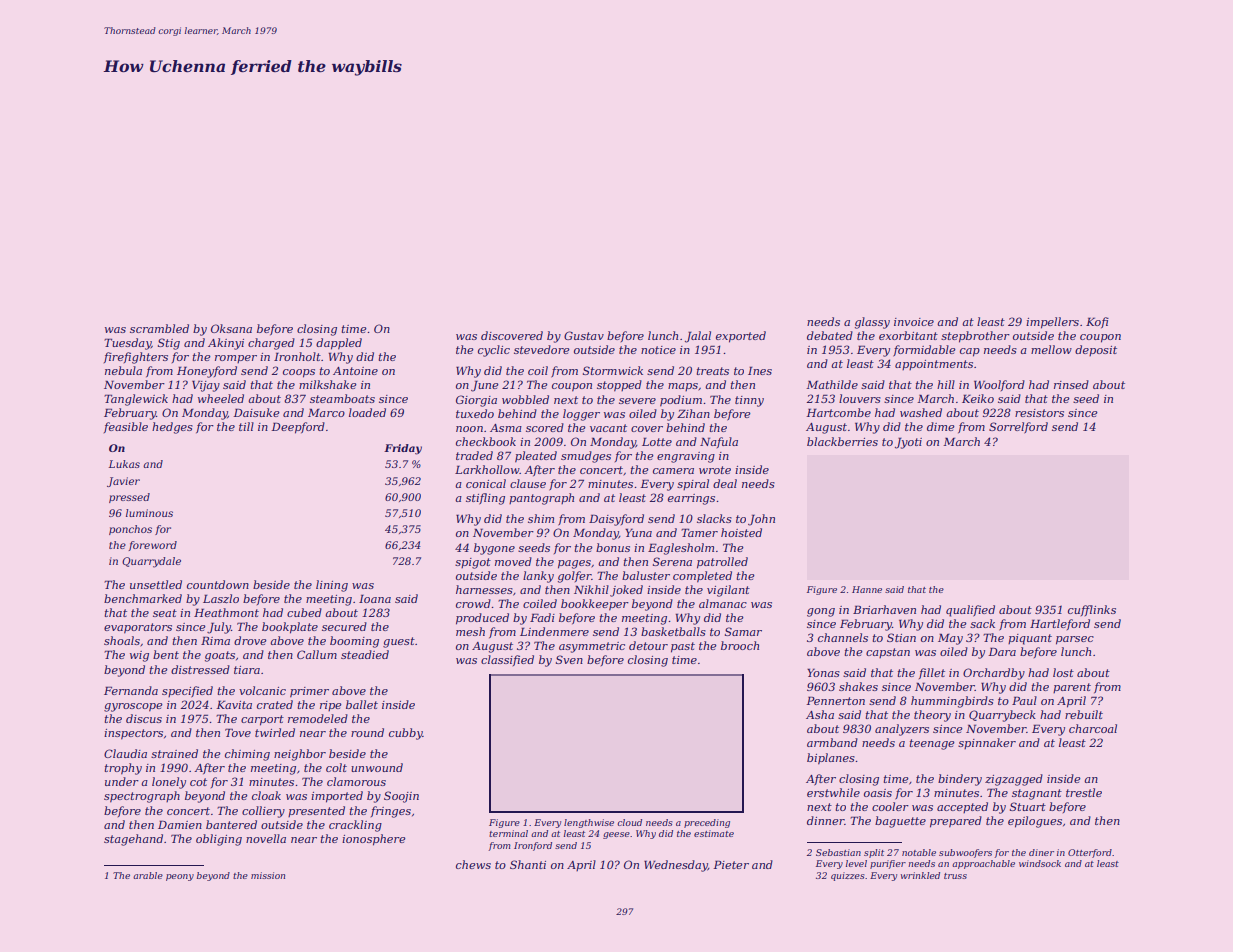 This screenshot has height=952, width=1233. I want to click on accepted, so click(962, 807).
